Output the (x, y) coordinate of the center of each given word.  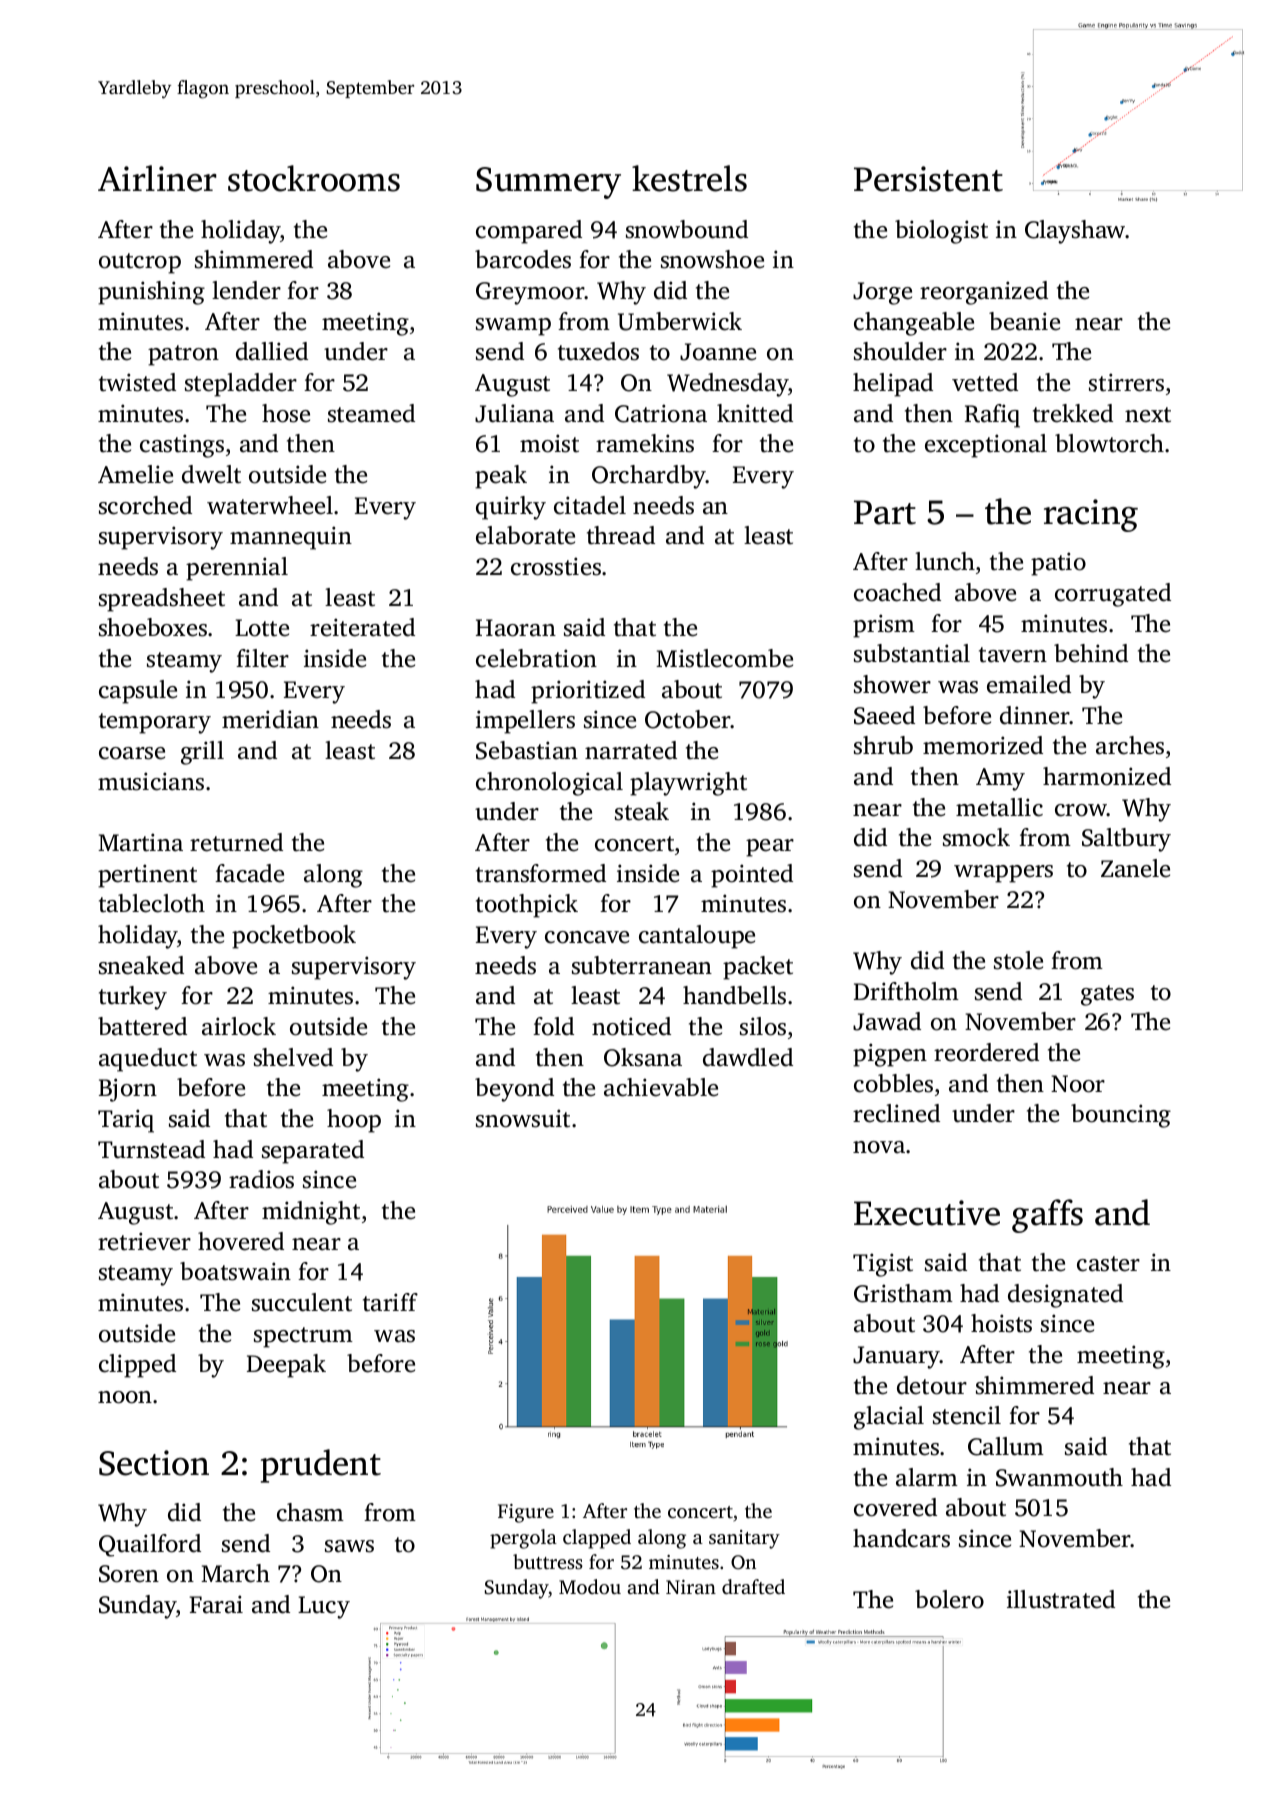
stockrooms (314, 178)
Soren (129, 1574)
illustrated (1061, 1599)
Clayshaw (1075, 232)
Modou (590, 1586)
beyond (514, 1090)
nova (879, 1147)
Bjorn (128, 1090)
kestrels (689, 178)
